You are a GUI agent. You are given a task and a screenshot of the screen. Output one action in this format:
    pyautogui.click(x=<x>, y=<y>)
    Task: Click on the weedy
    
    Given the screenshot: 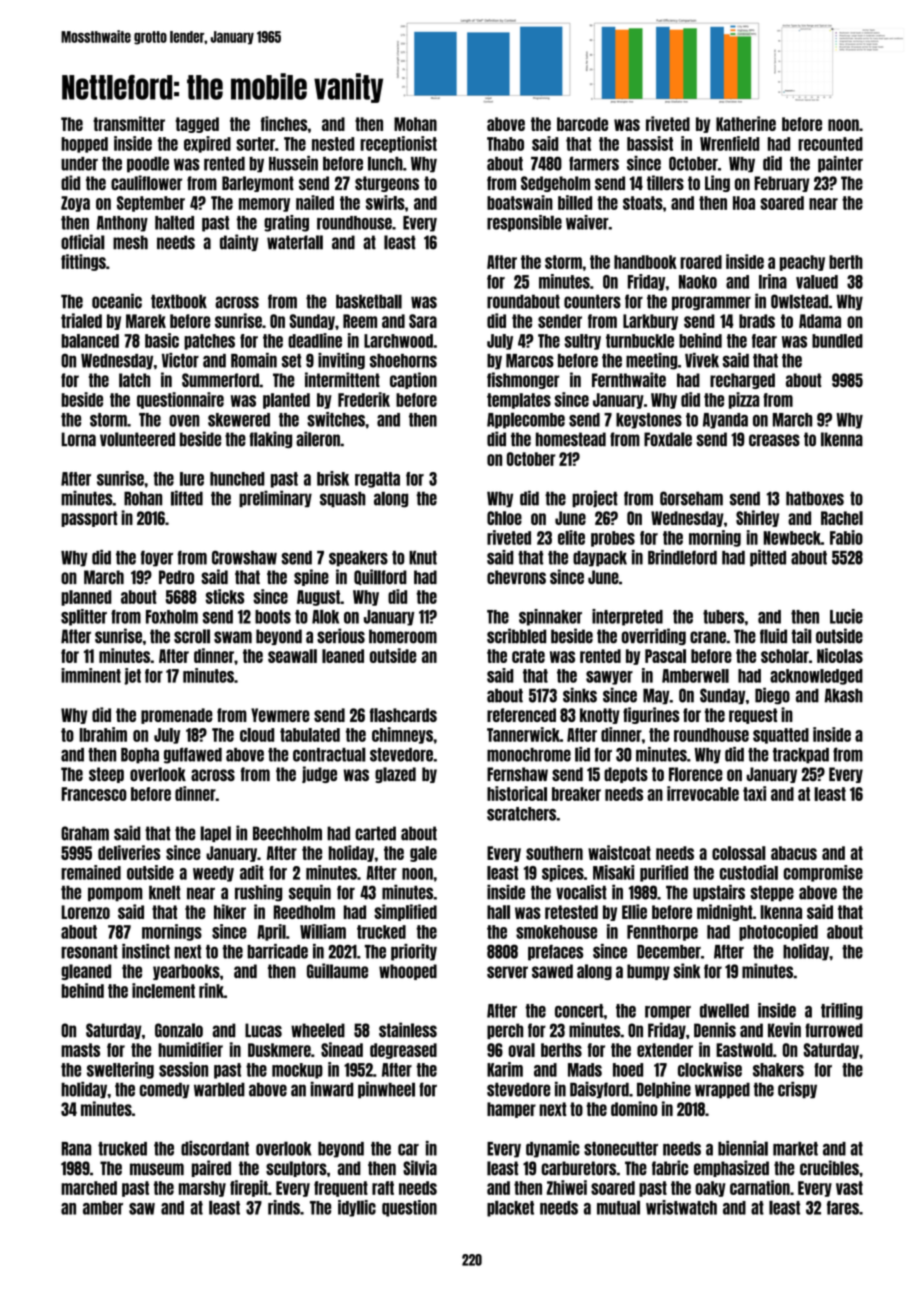 What is the action you would take?
    pyautogui.click(x=213, y=874)
